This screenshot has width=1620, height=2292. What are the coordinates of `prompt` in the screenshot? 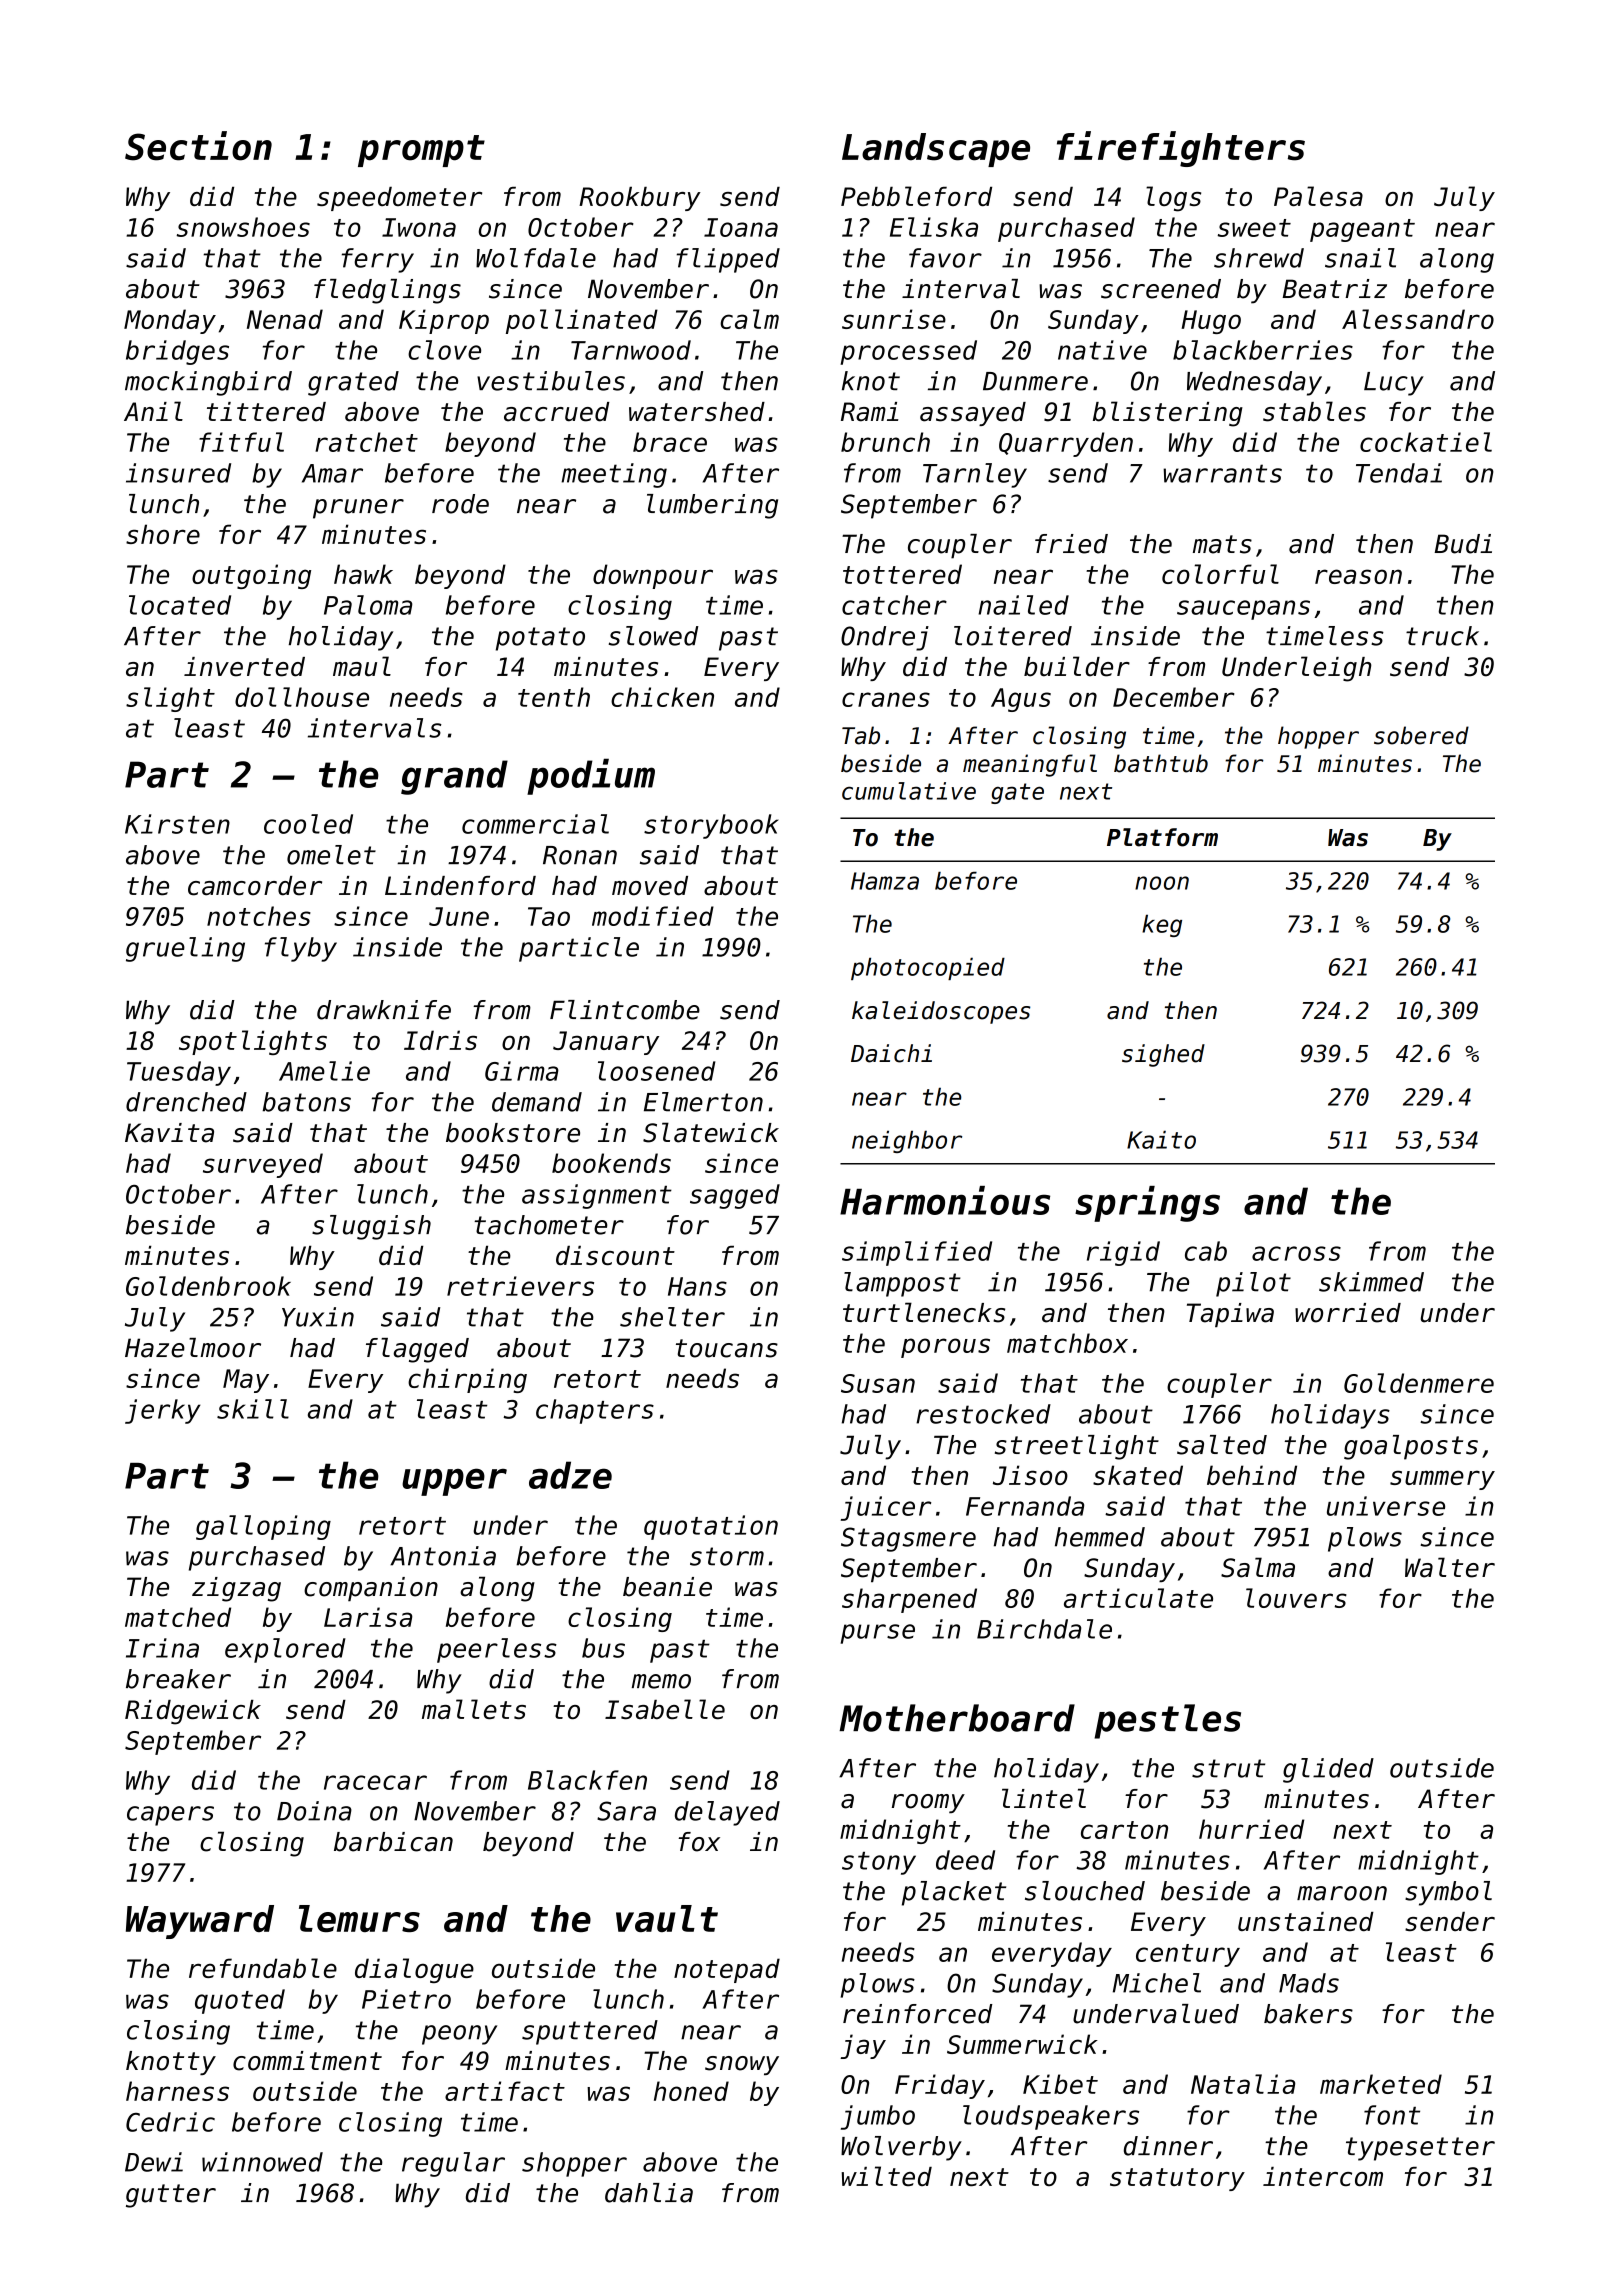 It's located at (421, 151).
